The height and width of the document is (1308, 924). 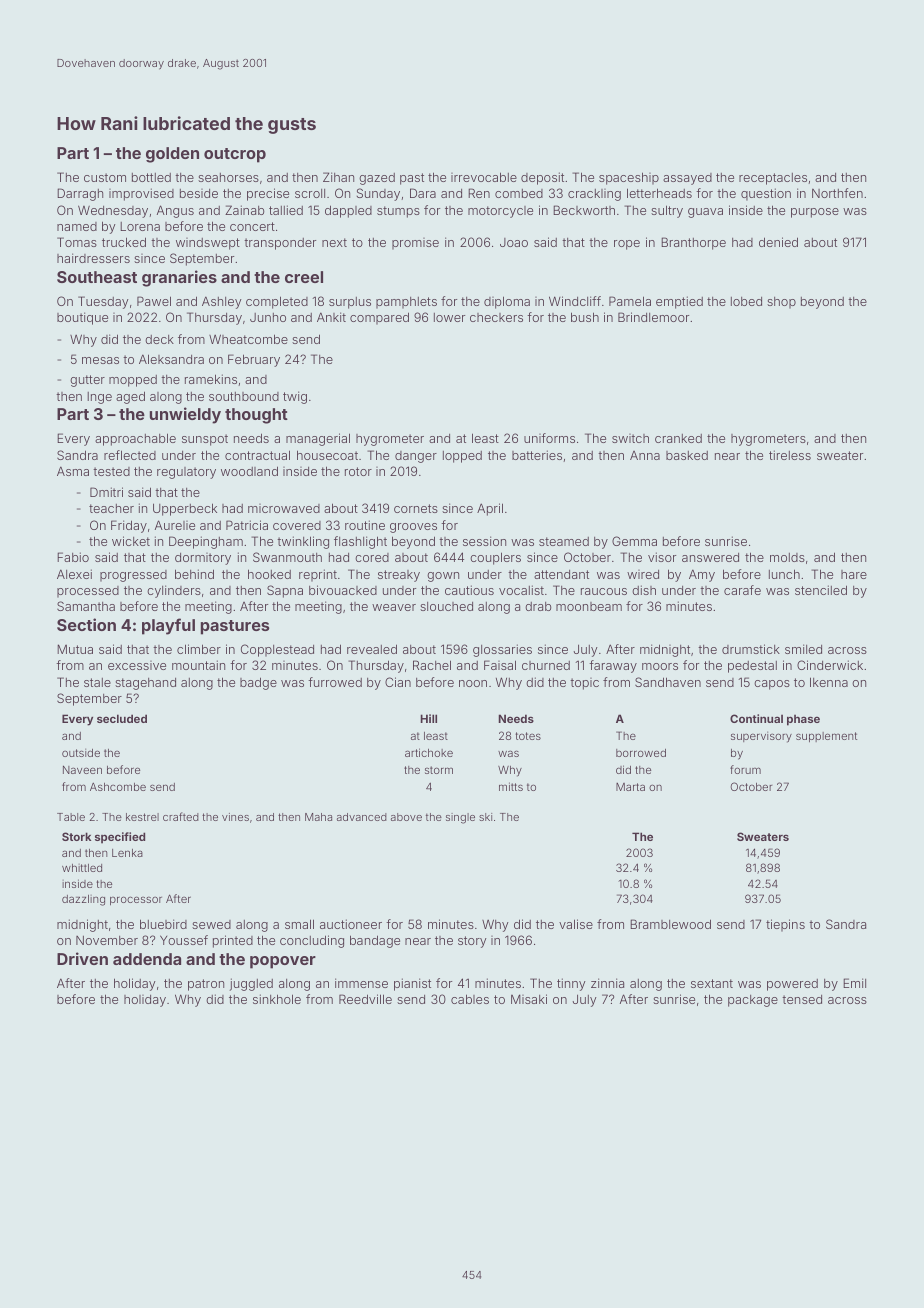 What do you see at coordinates (785, 925) in the document?
I see `tiepins` at bounding box center [785, 925].
